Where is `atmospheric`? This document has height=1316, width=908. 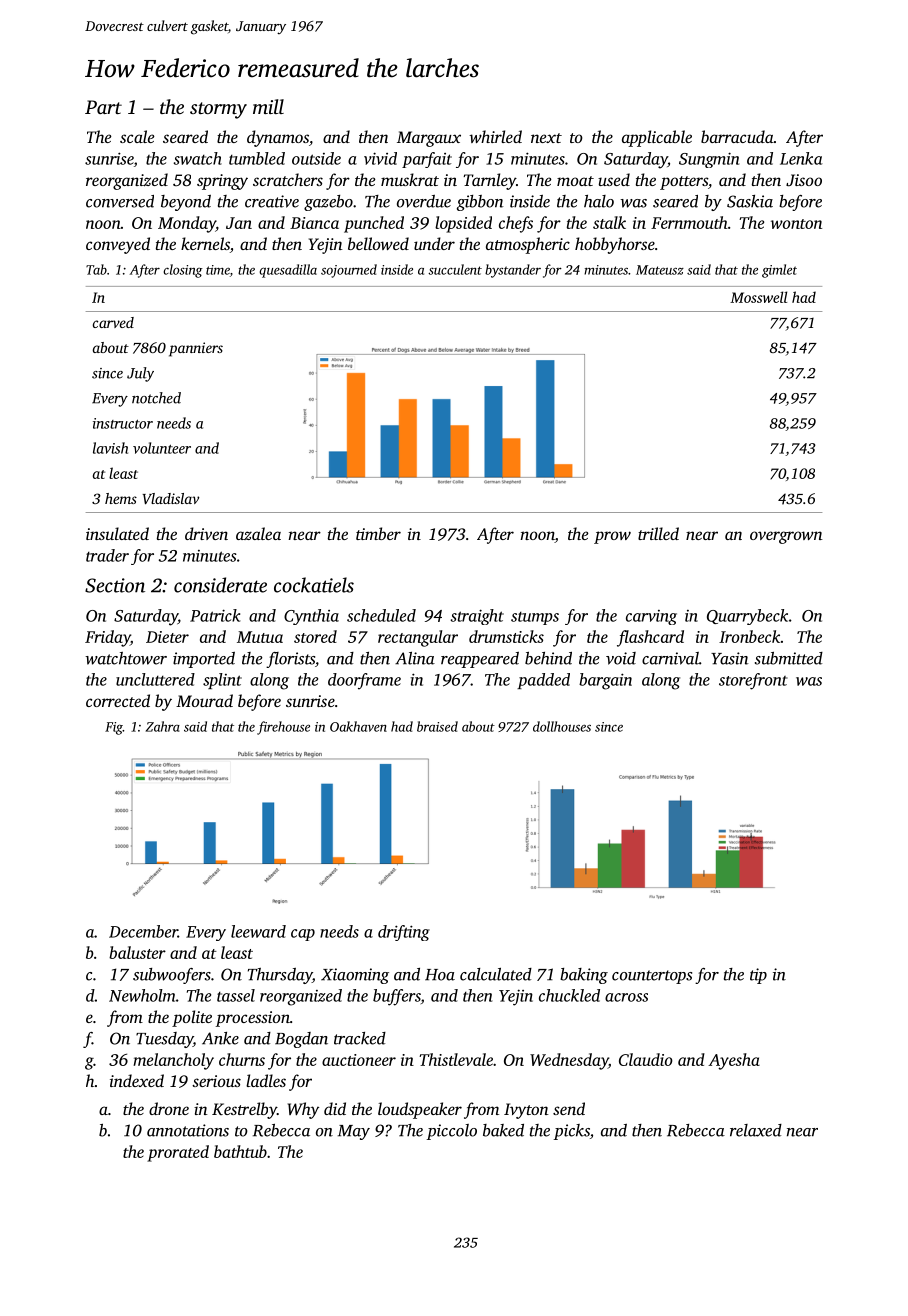 atmospheric is located at coordinates (528, 245).
